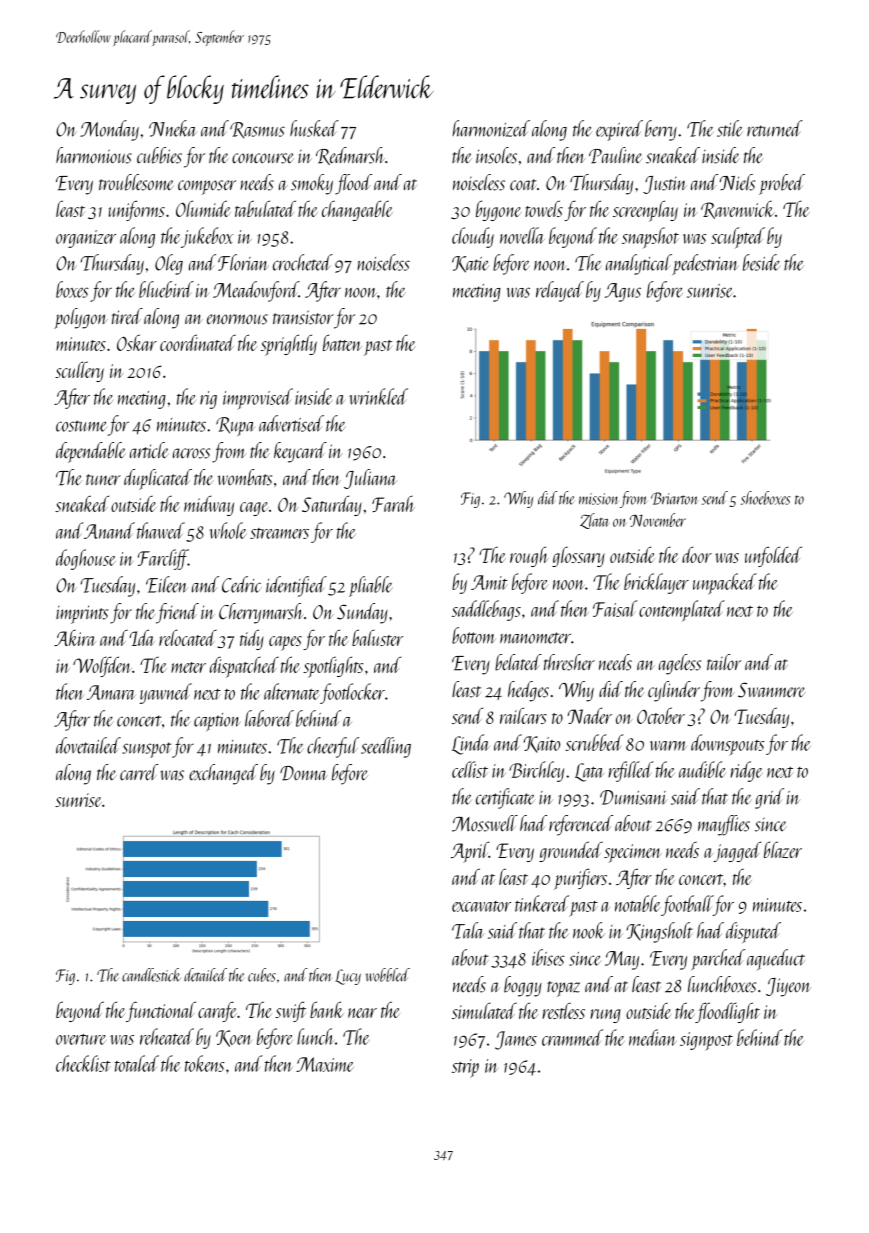 This document has width=869, height=1233. I want to click on specimen, so click(633, 853).
